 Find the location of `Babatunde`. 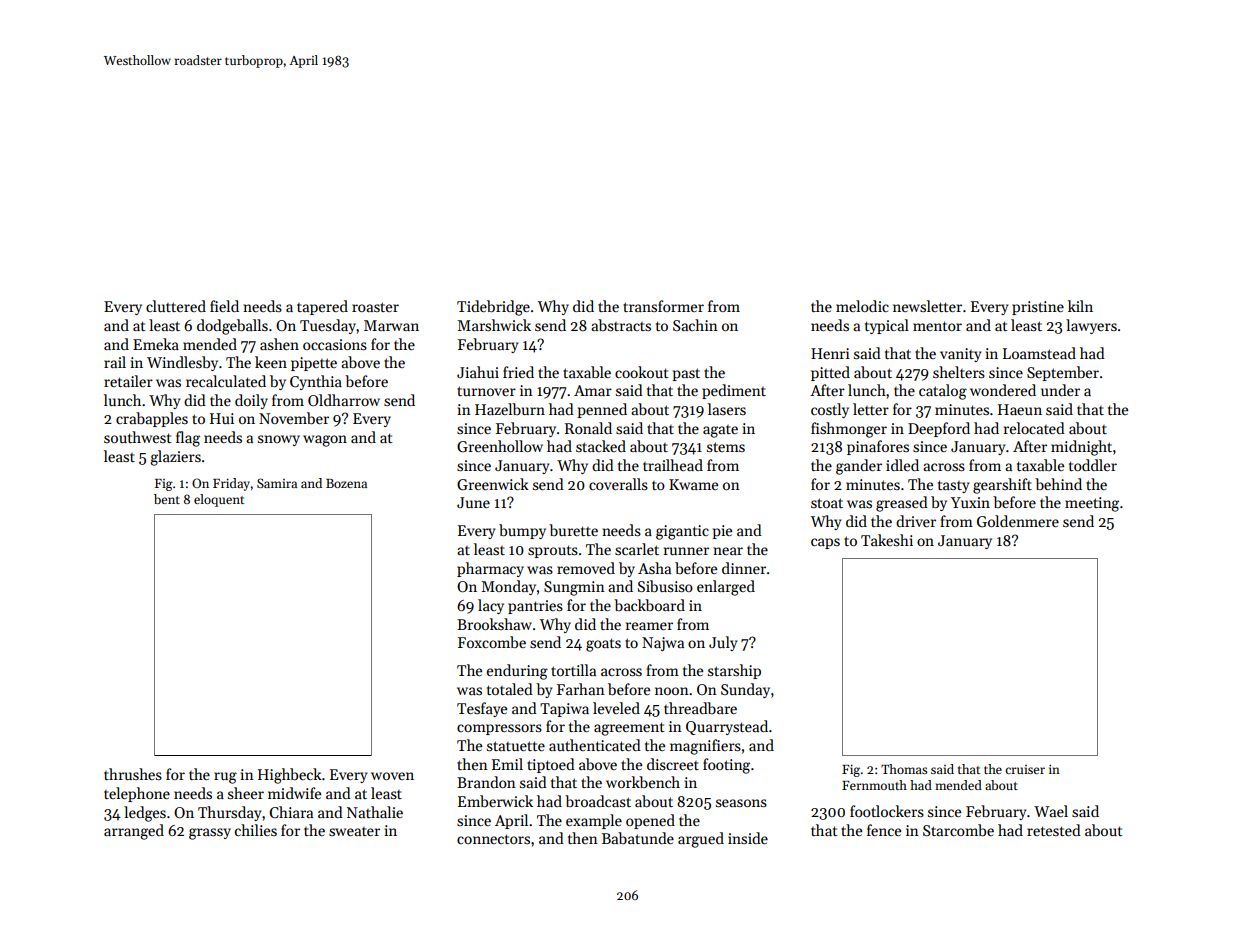

Babatunde is located at coordinates (638, 838).
